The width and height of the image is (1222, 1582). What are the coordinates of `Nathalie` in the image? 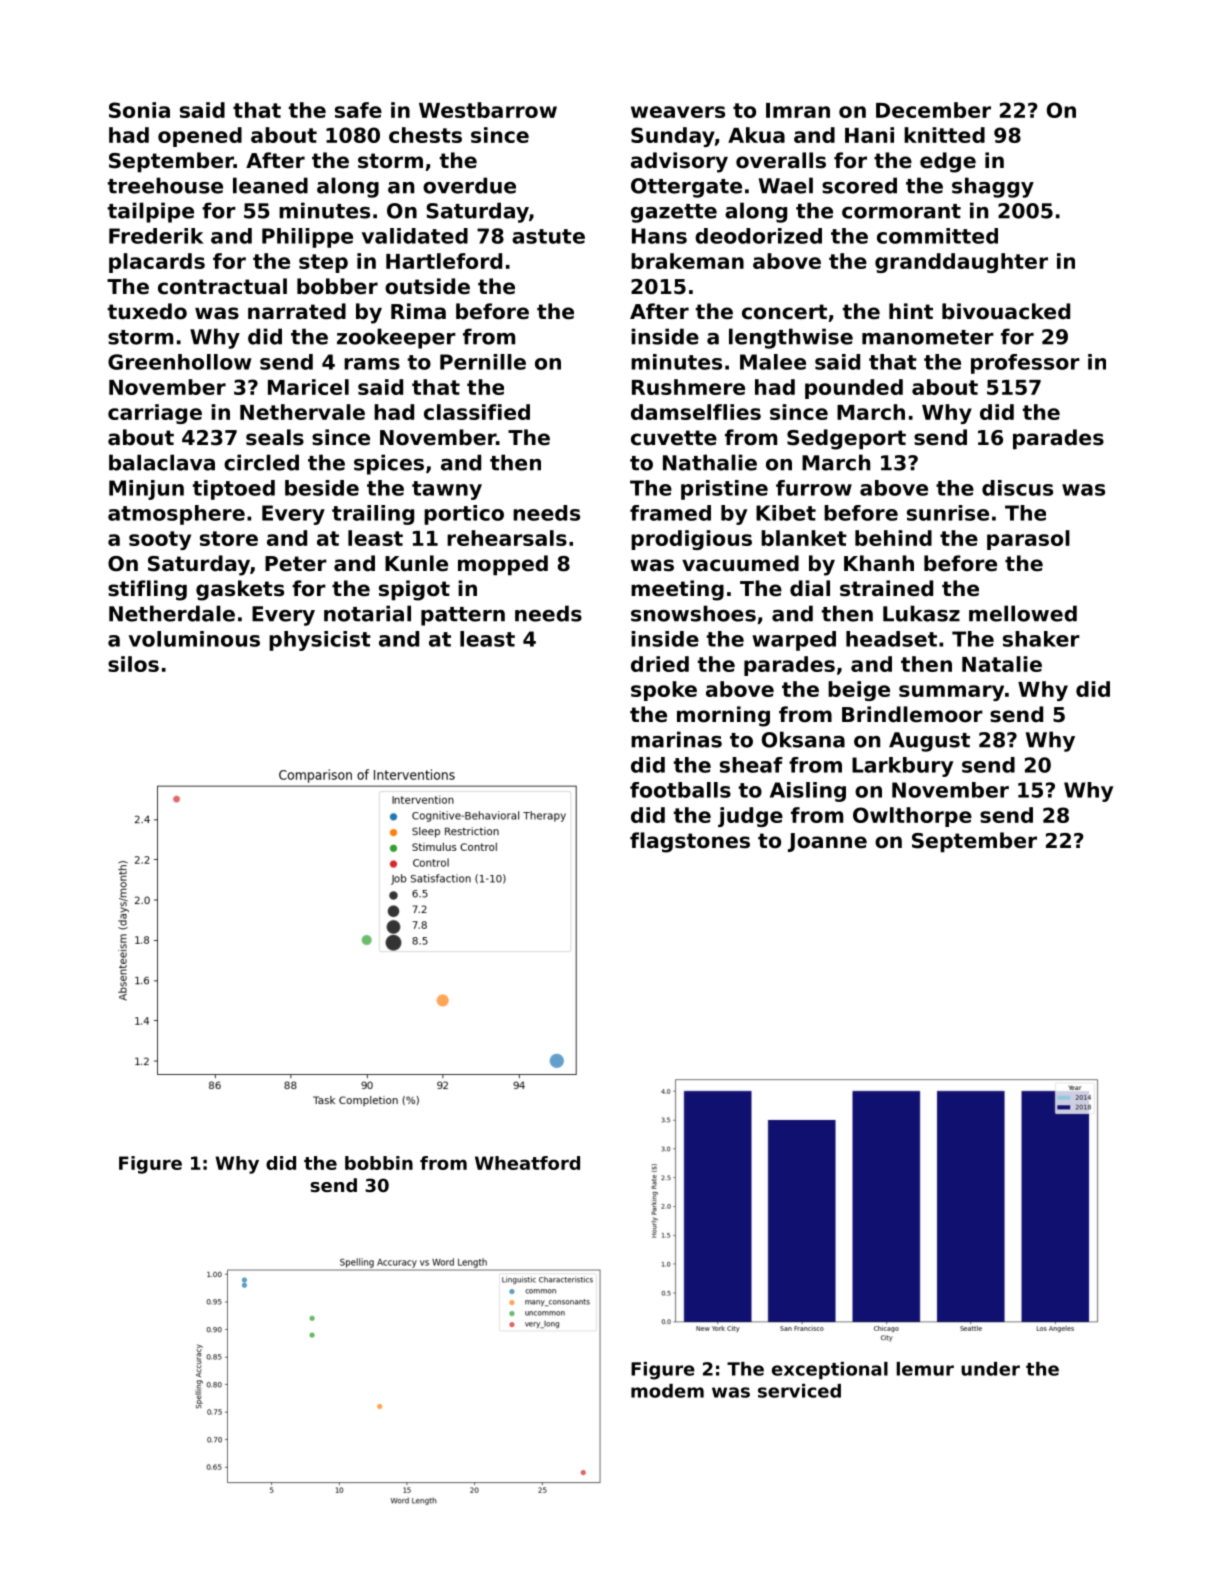 It's located at (710, 462).
